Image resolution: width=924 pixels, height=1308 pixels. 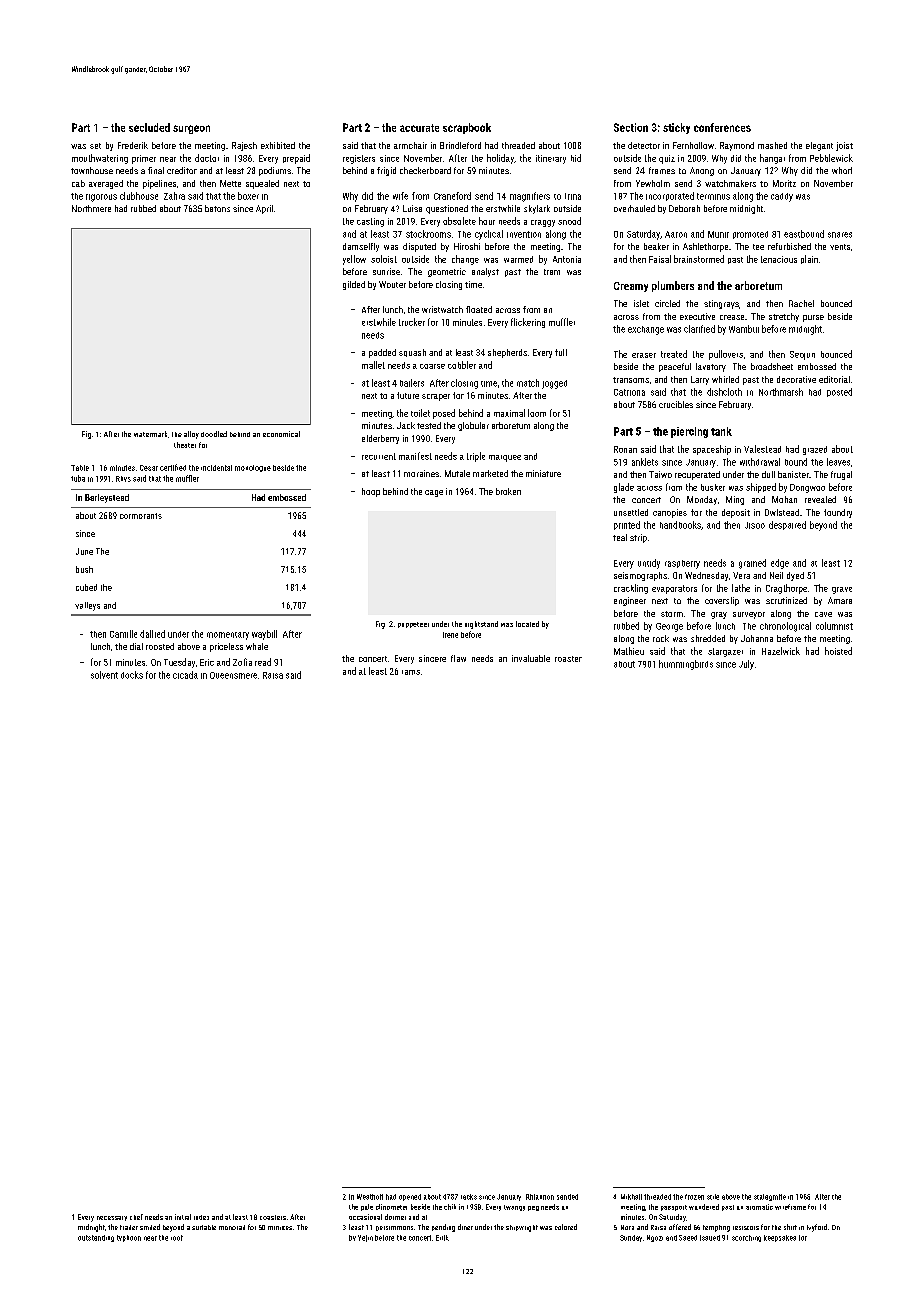 What do you see at coordinates (201, 1217) in the page?
I see `index` at bounding box center [201, 1217].
